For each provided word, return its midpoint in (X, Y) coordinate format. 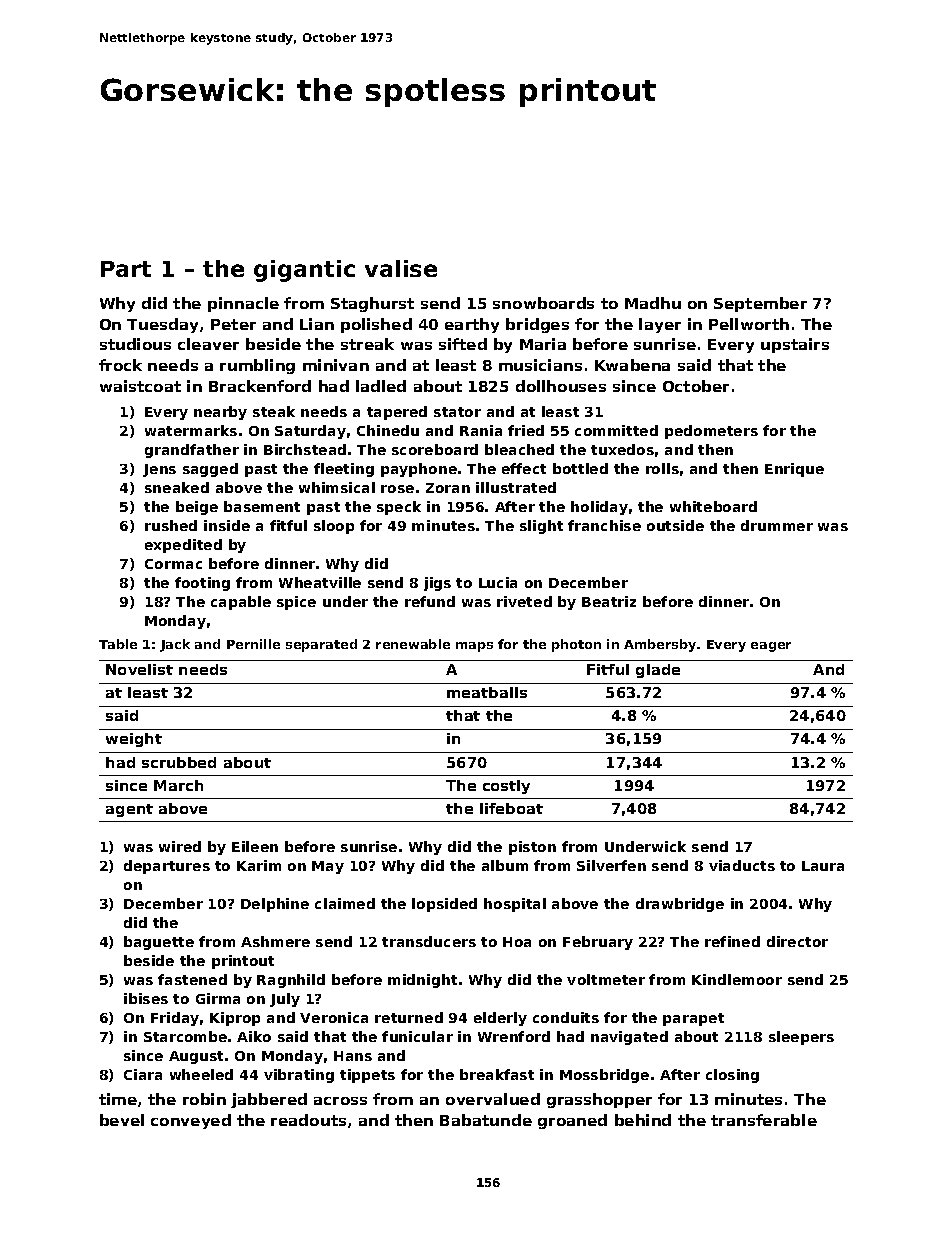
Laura (823, 866)
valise (401, 268)
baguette (159, 943)
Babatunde (486, 1120)
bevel (122, 1120)
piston (532, 848)
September (760, 304)
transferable (764, 1120)
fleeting (344, 470)
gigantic (304, 271)
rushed (171, 525)
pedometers (711, 432)
